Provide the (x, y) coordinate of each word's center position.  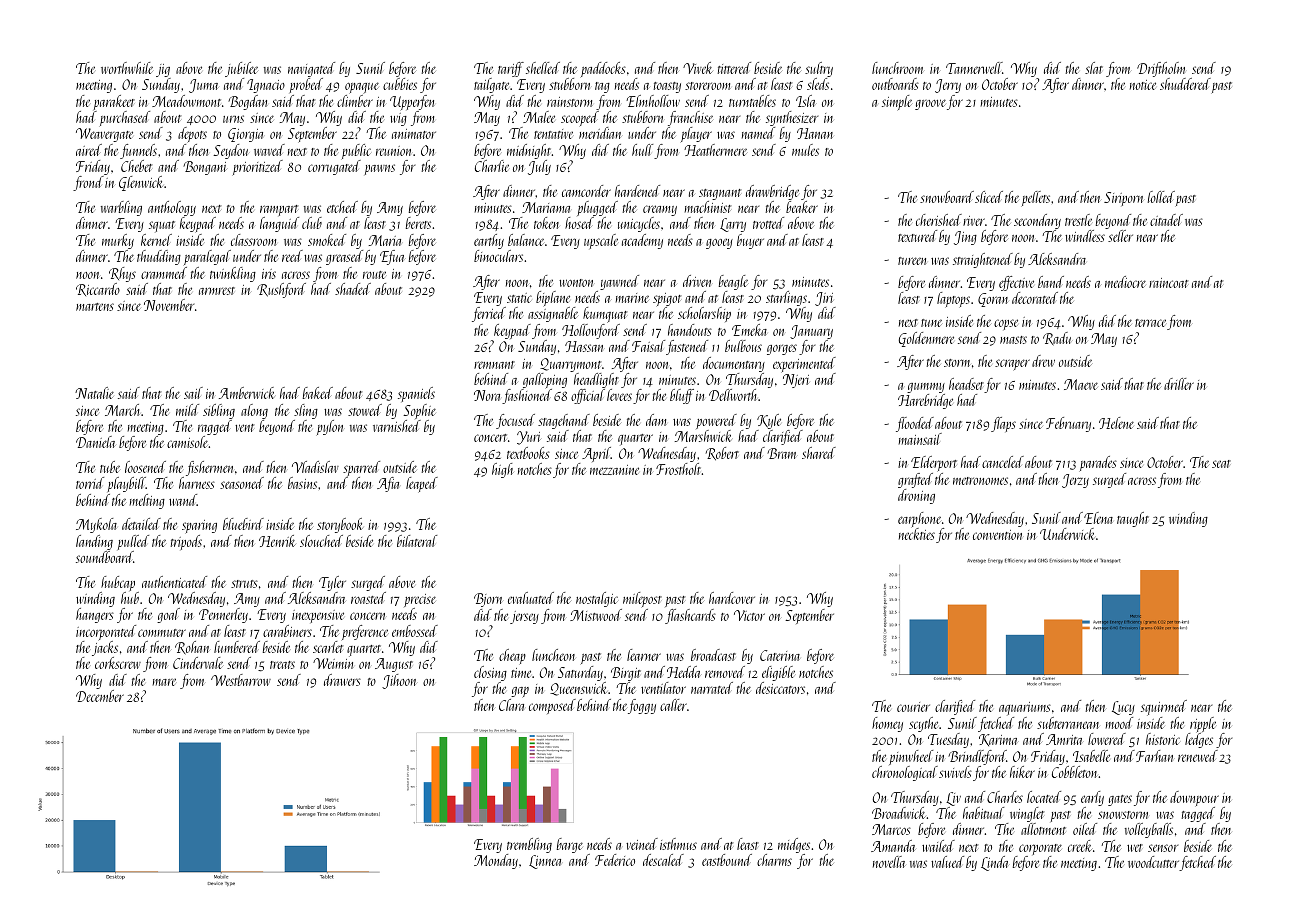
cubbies (400, 84)
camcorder (586, 191)
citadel (1166, 220)
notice (1143, 85)
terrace (1150, 323)
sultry (819, 69)
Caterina (780, 655)
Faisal (648, 346)
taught (1133, 519)
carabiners (287, 631)
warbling (121, 208)
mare (164, 682)
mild (187, 410)
